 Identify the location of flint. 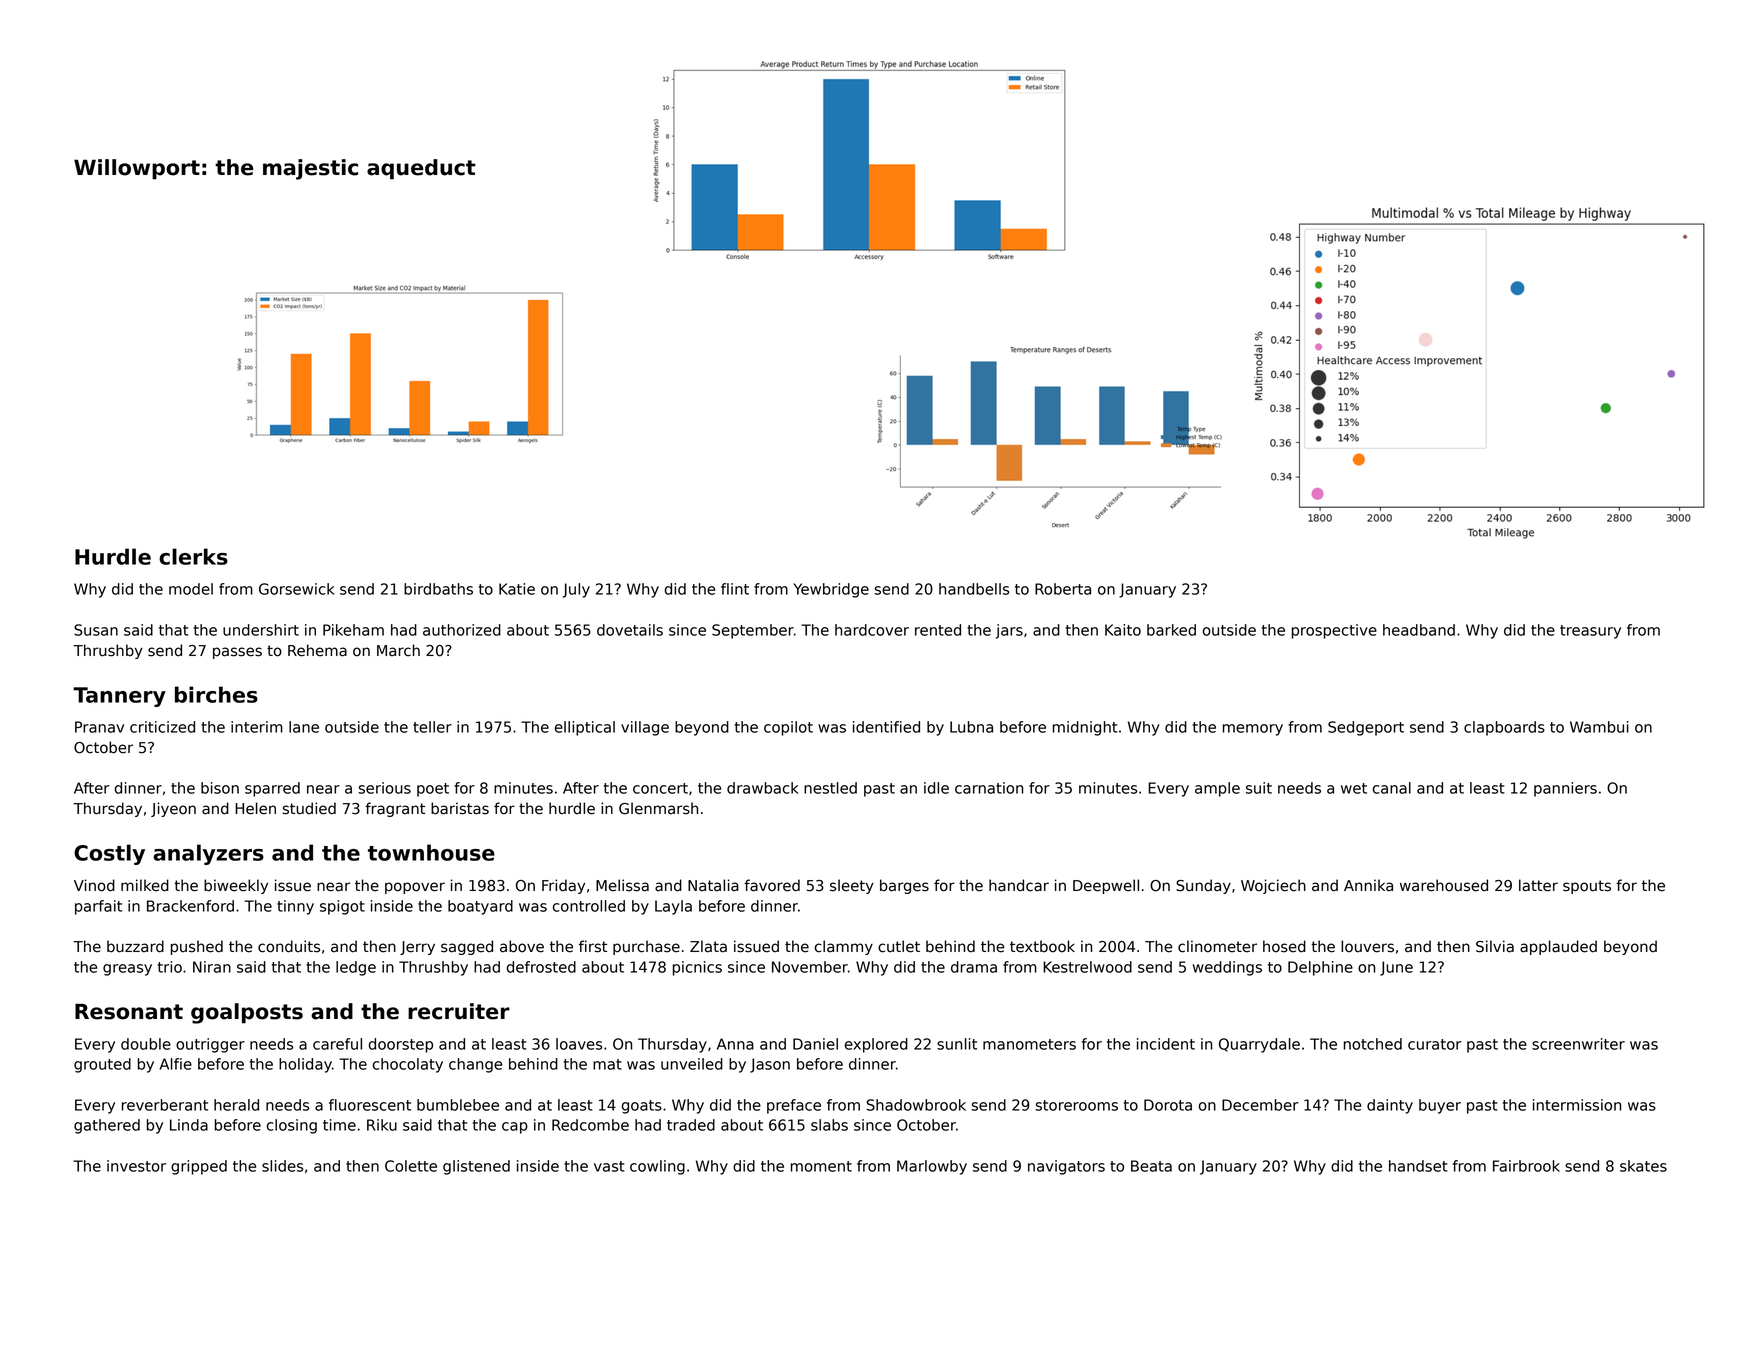
(735, 589).
